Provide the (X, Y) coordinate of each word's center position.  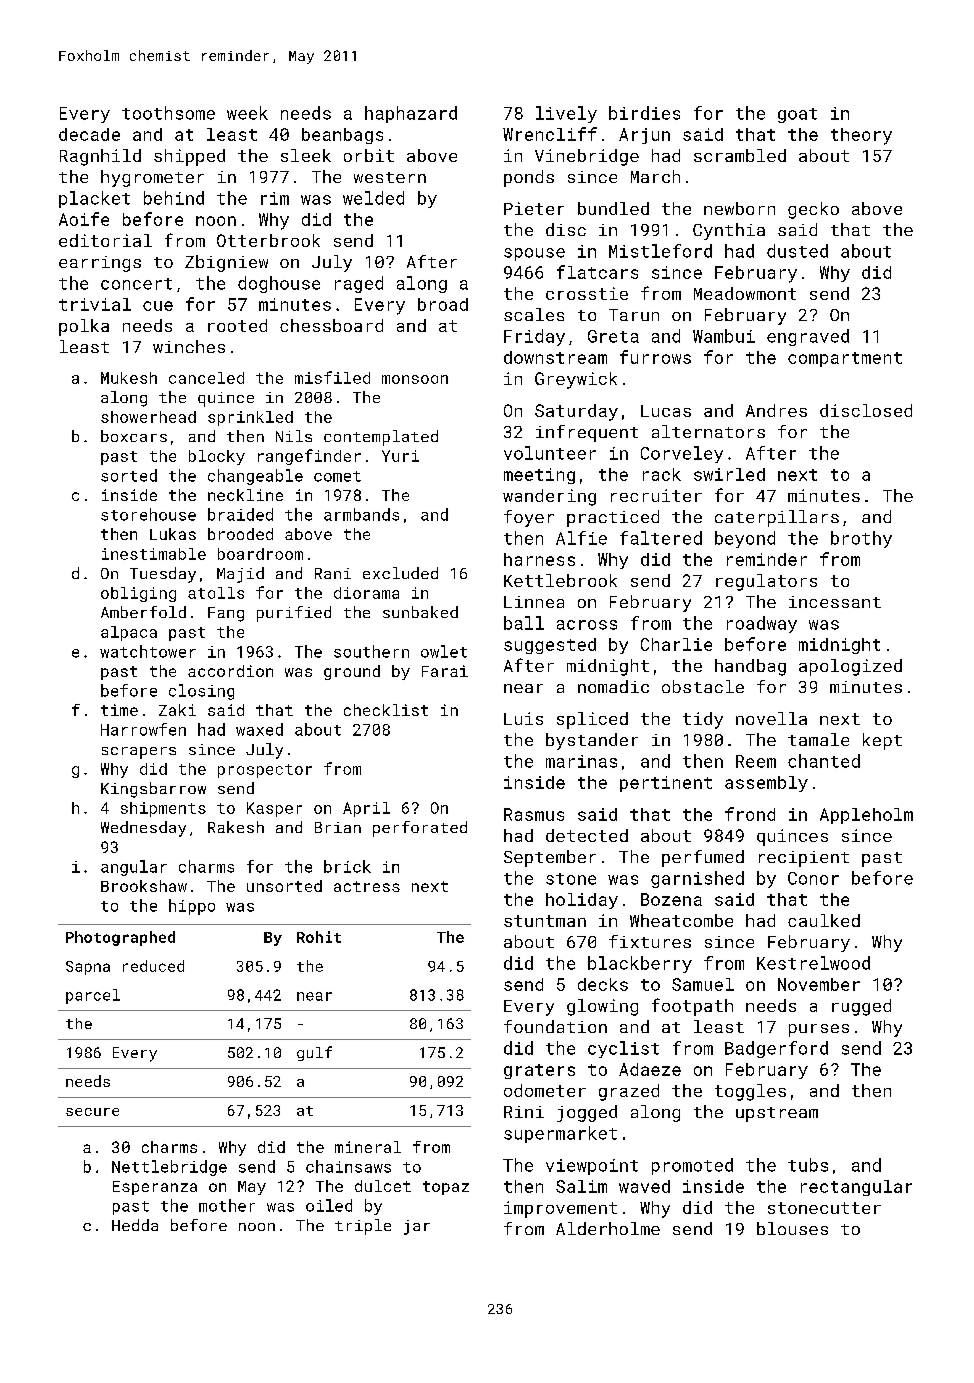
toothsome (168, 113)
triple (363, 1227)
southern (371, 651)
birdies (644, 113)
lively (566, 114)
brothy (861, 539)
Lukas (173, 534)
